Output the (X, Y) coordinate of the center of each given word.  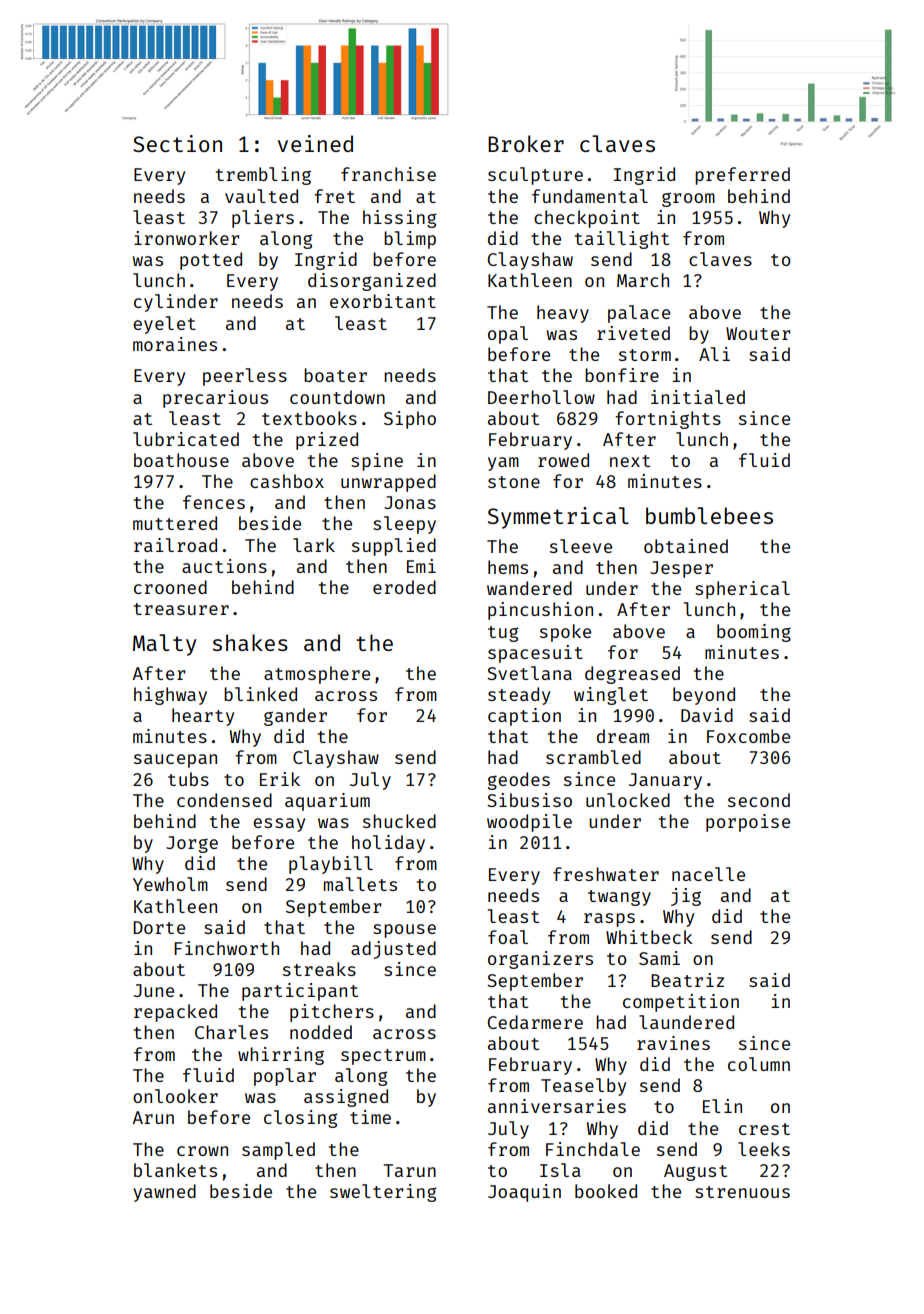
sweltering (383, 1193)
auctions (224, 566)
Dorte (159, 927)
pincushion (540, 611)
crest (764, 1129)
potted (211, 261)
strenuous (742, 1192)
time (370, 1117)
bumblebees (709, 515)
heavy (563, 314)
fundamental (590, 196)
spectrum (383, 1057)
